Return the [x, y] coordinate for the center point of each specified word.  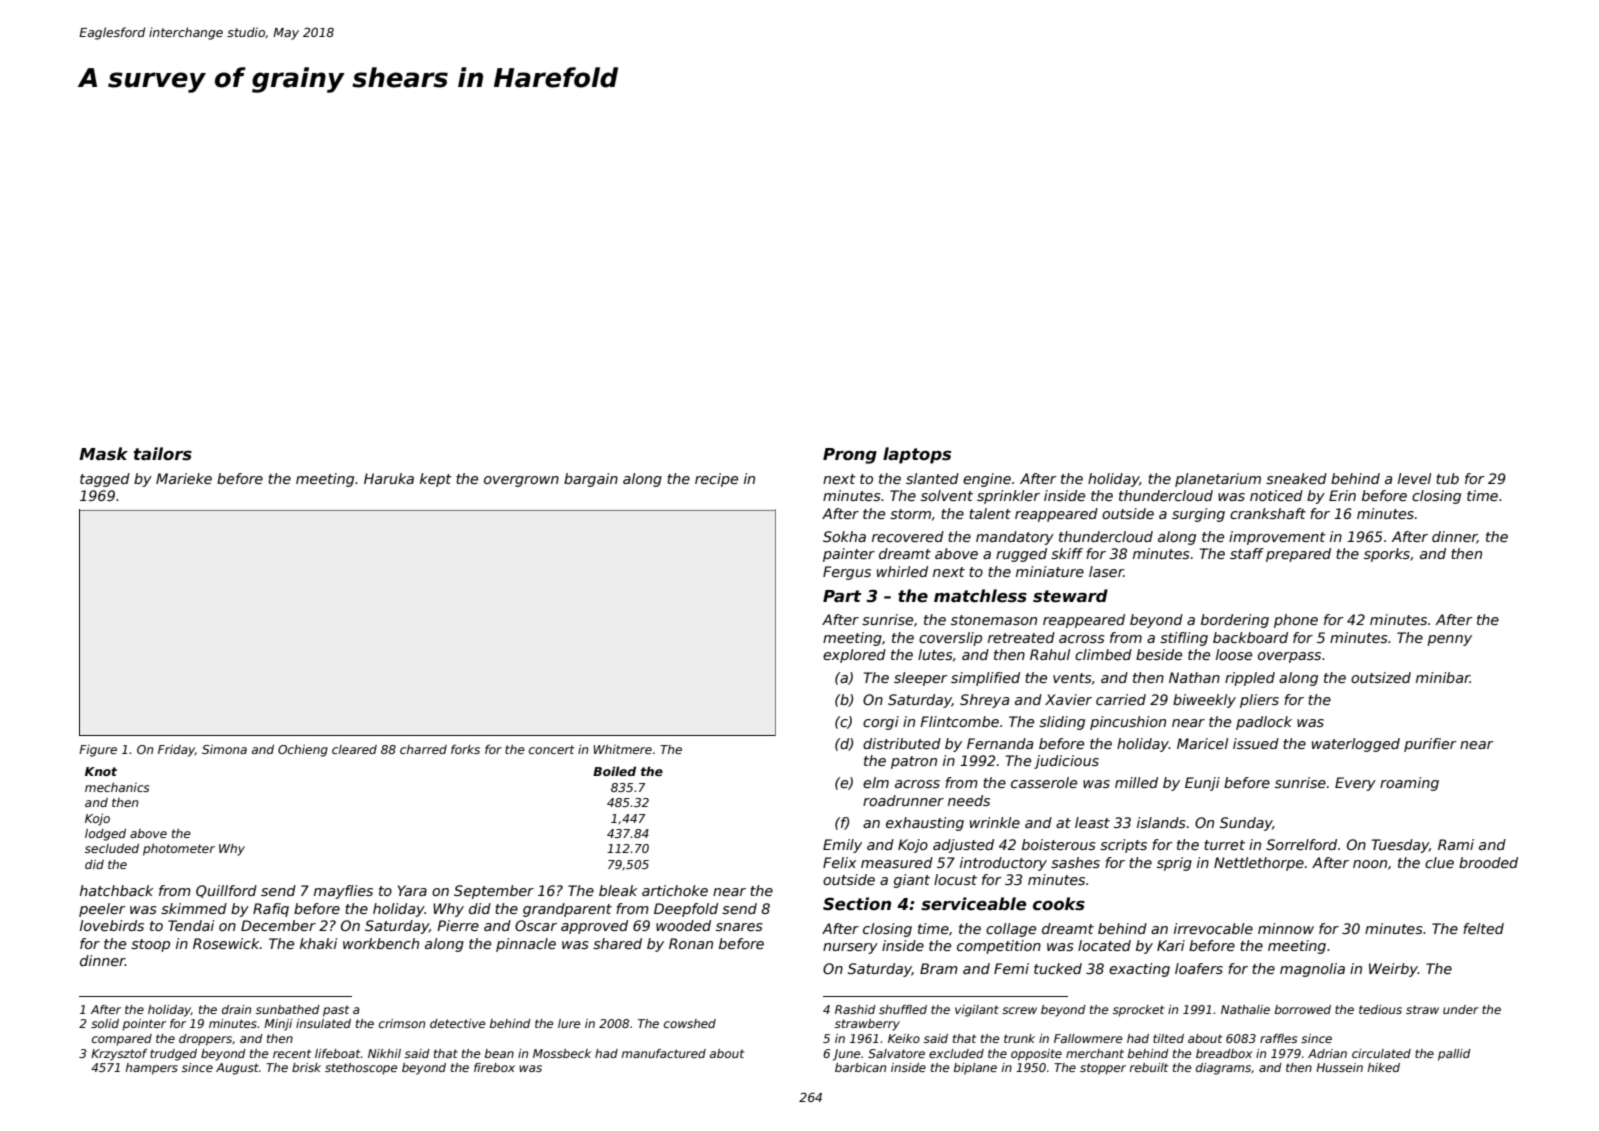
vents [1072, 678]
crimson [402, 1023]
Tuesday [1400, 846]
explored [854, 656]
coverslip [950, 639]
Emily [842, 846]
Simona [224, 749]
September [494, 892]
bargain [591, 480]
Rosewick [226, 943]
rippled [1250, 679]
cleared [354, 749]
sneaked [1296, 478]
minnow [1286, 928]
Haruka [389, 478]
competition [999, 947]
